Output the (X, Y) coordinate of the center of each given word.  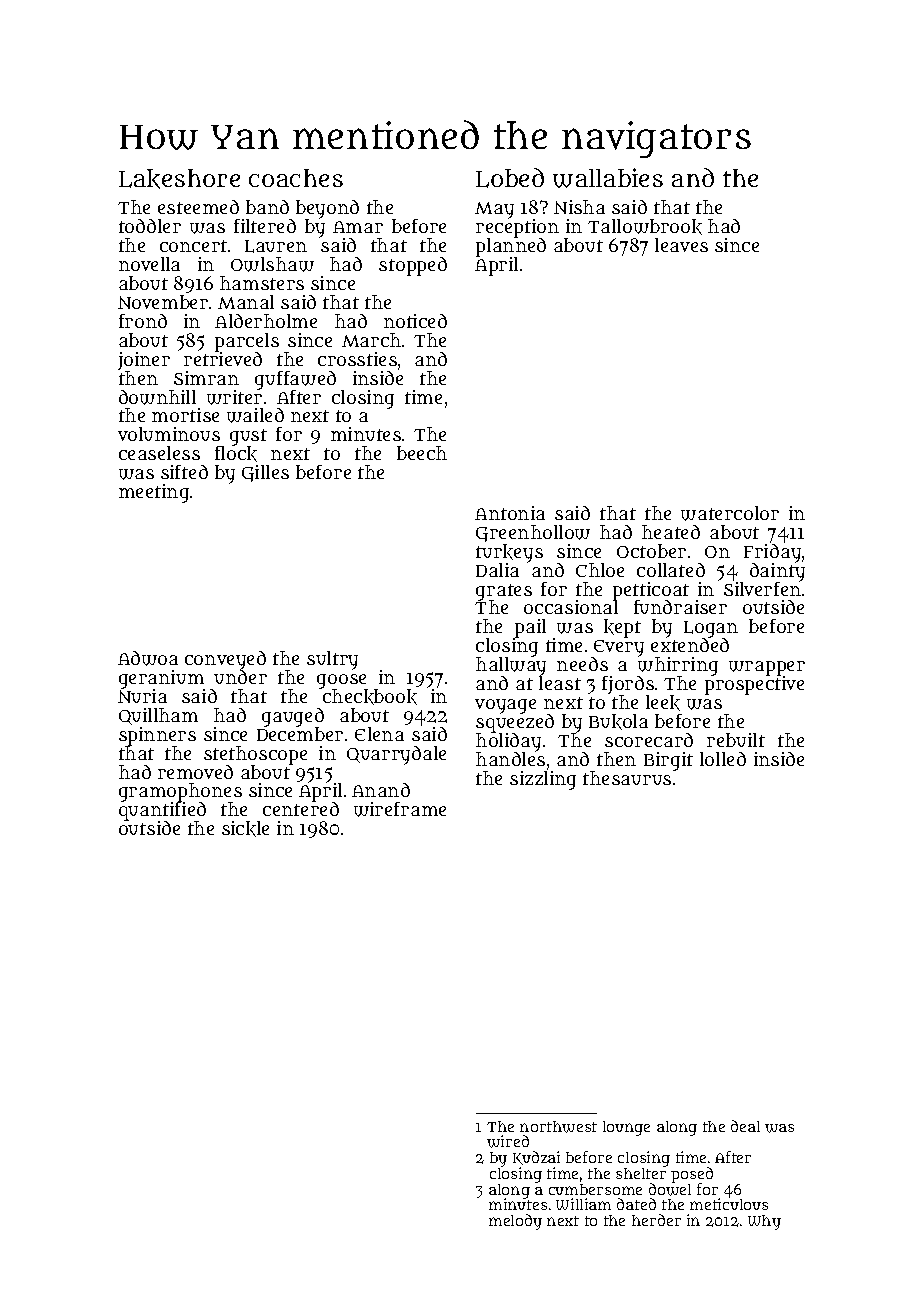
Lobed (510, 178)
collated (671, 570)
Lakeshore (179, 179)
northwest (558, 1127)
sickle (245, 829)
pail (529, 629)
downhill (157, 397)
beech (422, 453)
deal (745, 1126)
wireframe (400, 809)
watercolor (730, 513)
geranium (161, 679)
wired (508, 1141)
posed (692, 1175)
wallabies (608, 178)
